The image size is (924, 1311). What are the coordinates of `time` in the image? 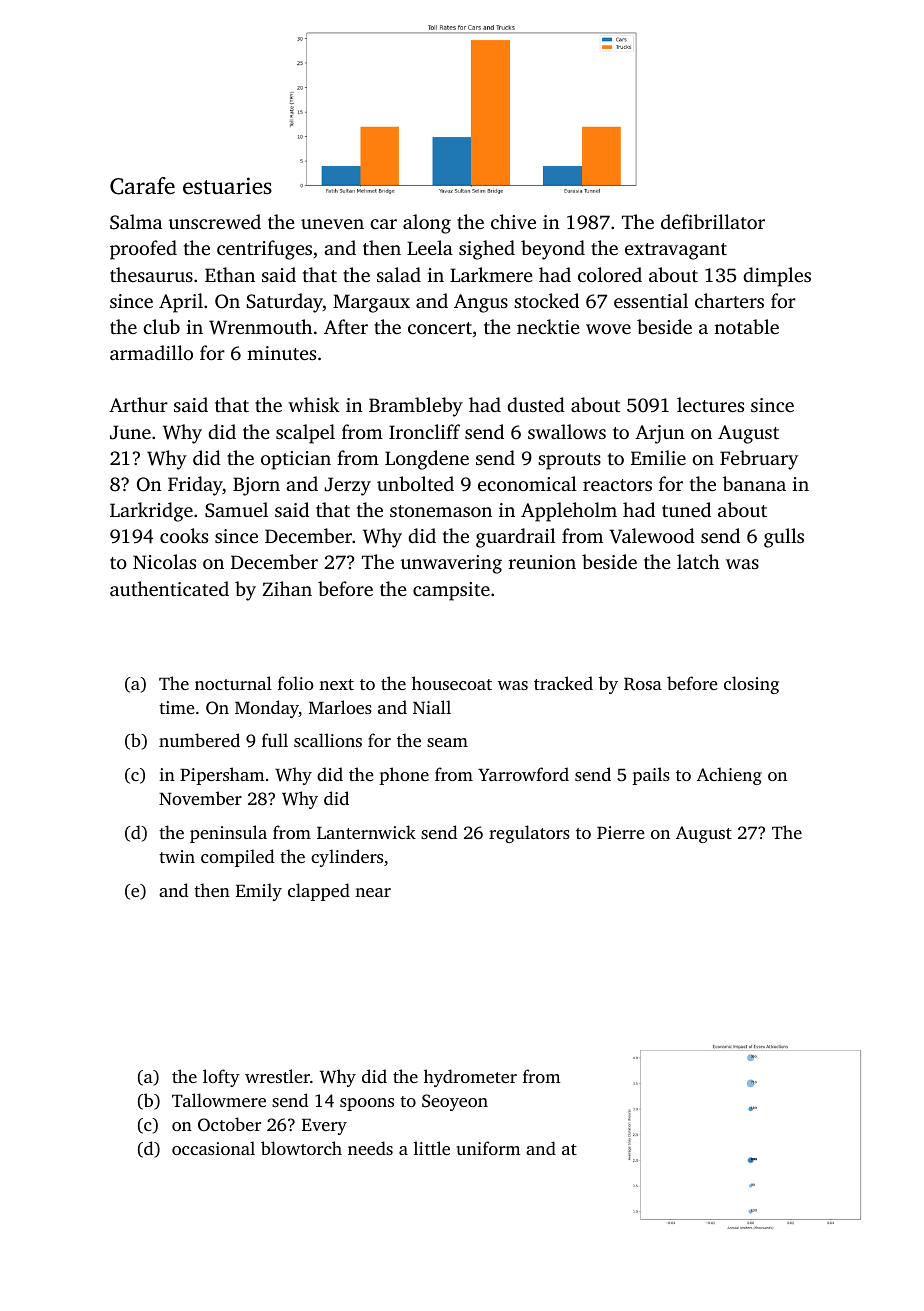 It's located at (177, 707).
